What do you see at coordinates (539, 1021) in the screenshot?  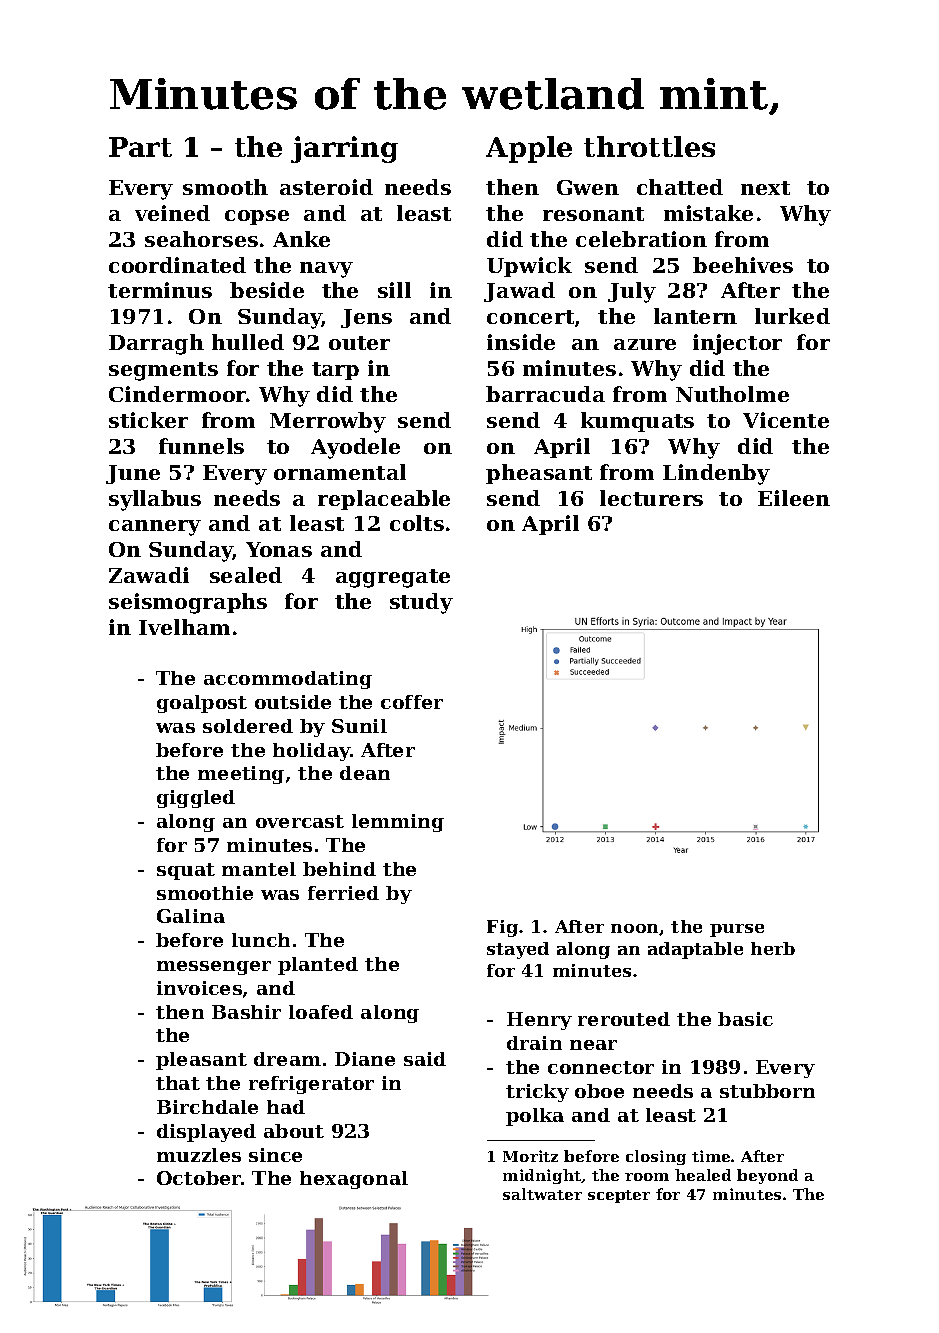 I see `Henry` at bounding box center [539, 1021].
